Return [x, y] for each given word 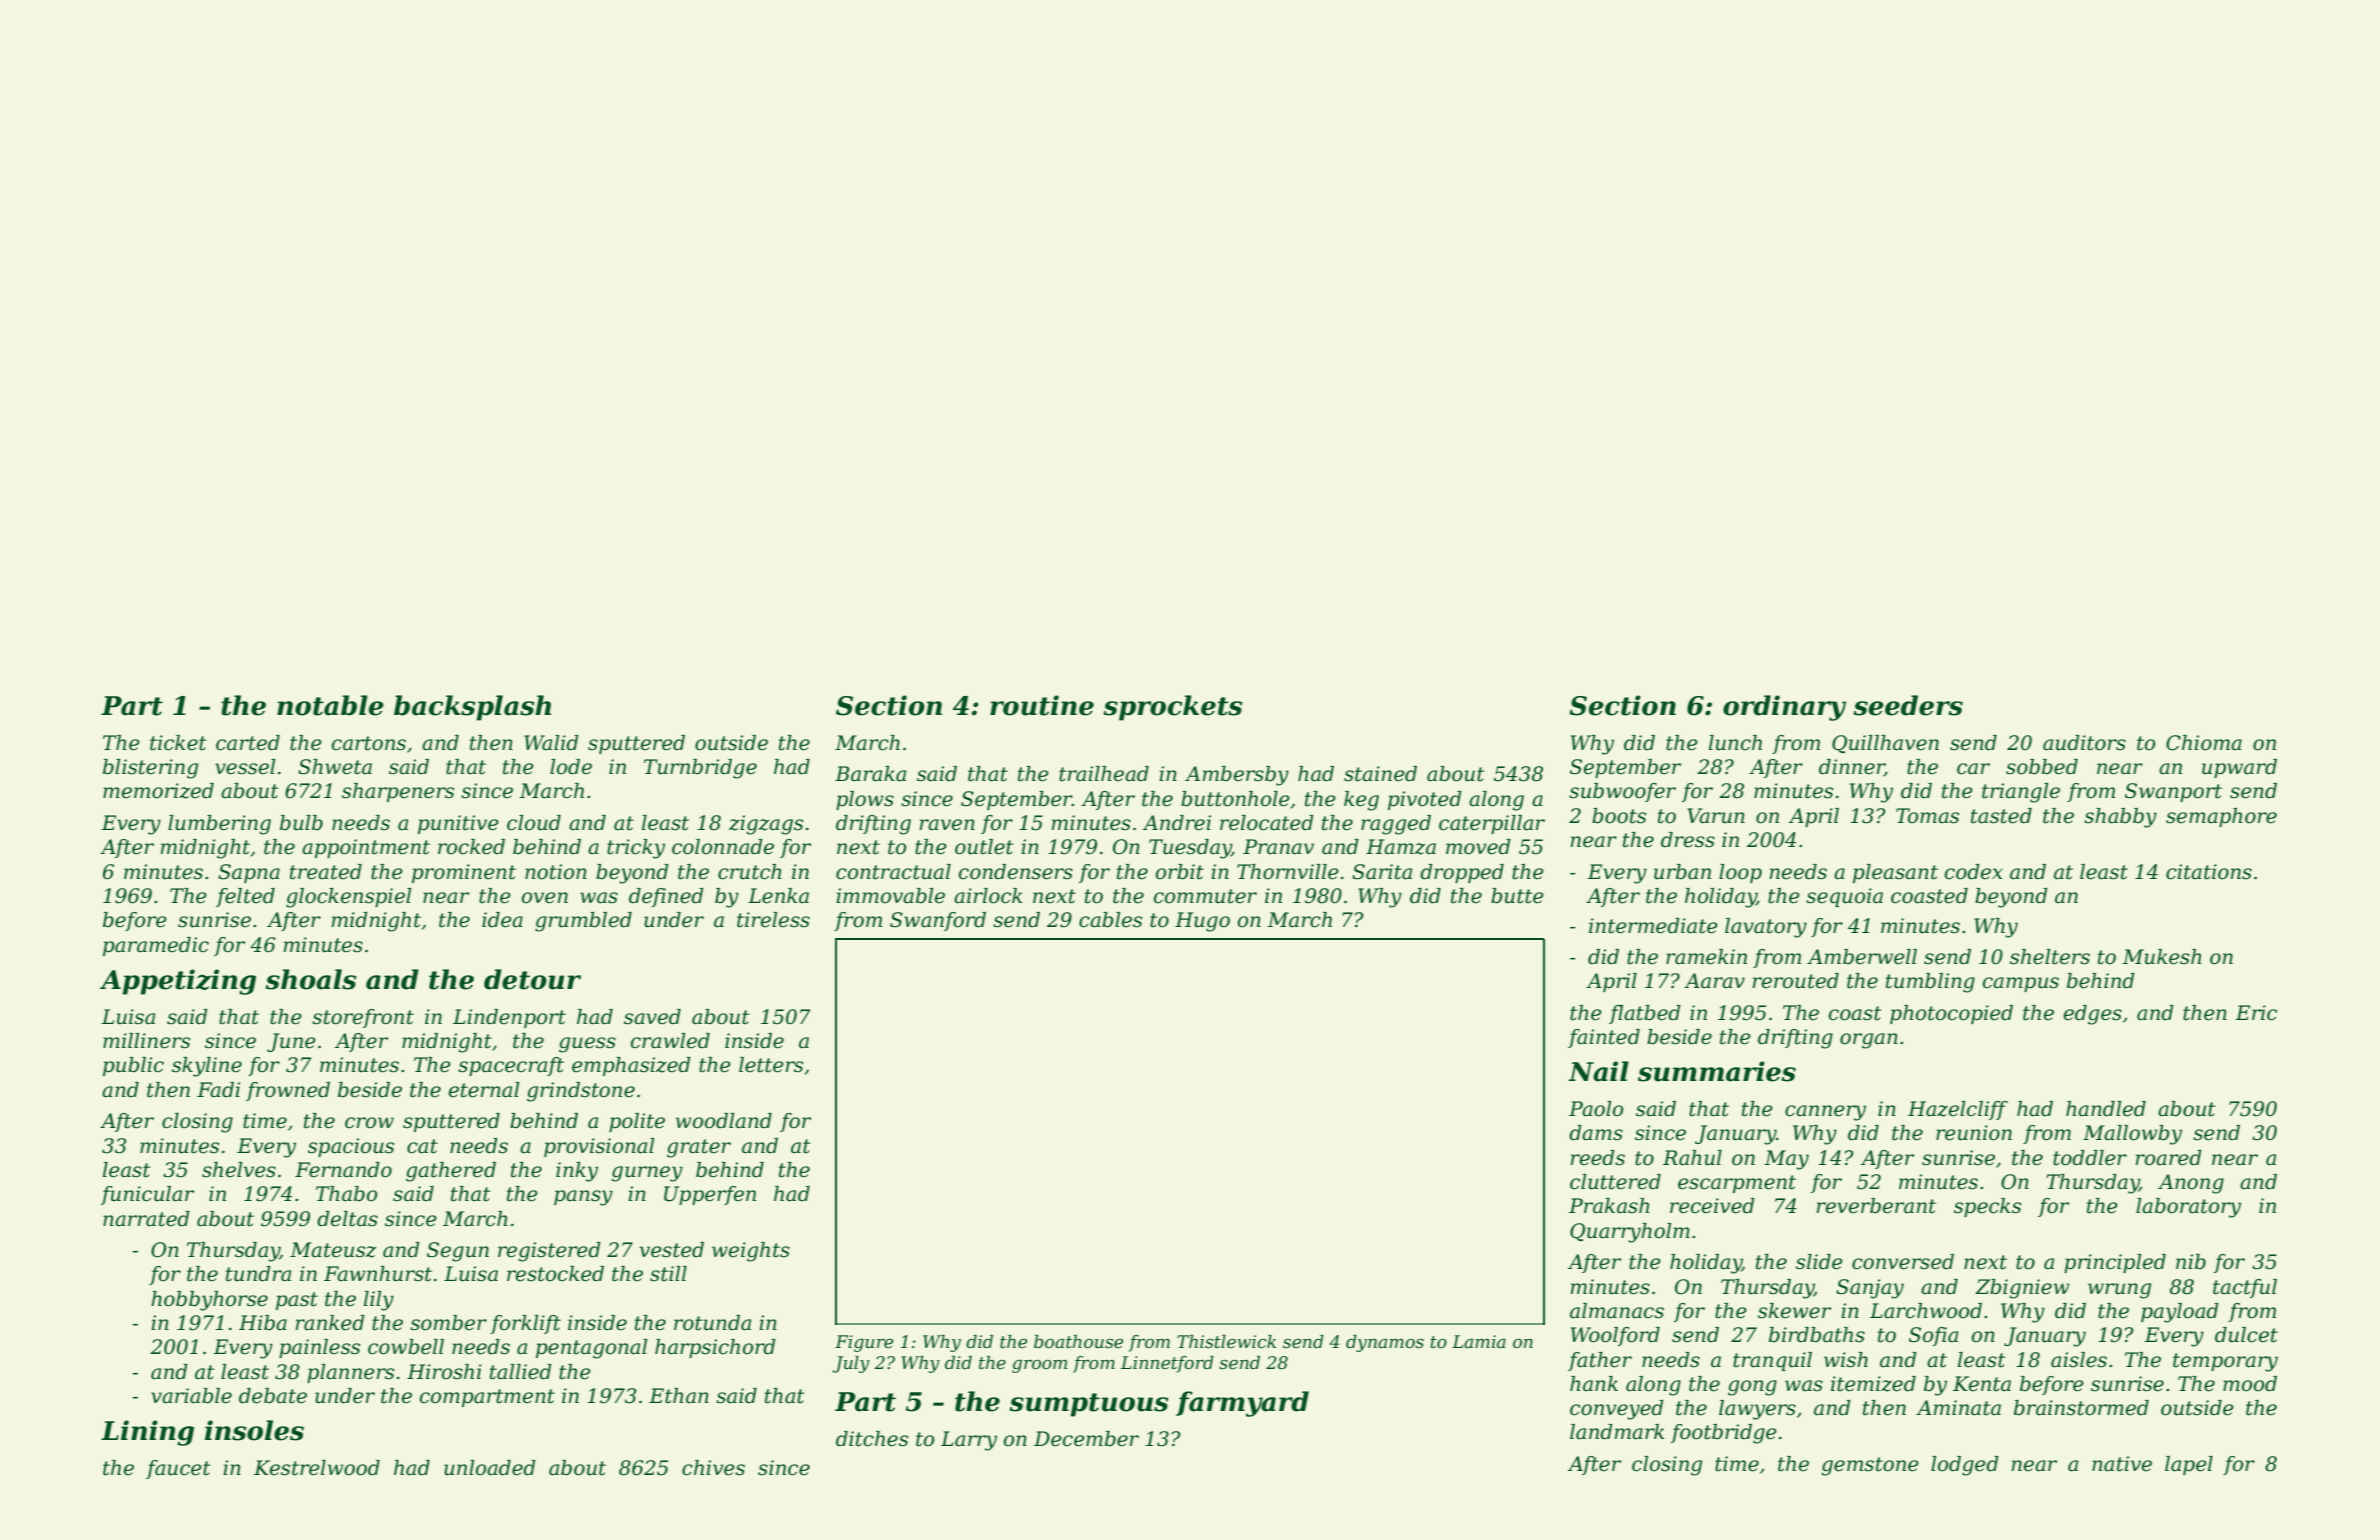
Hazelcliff [1958, 1110]
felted [245, 897]
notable [330, 705]
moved [1478, 847]
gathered [451, 1172]
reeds [1597, 1158]
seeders [1908, 705]
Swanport [2173, 792]
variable [191, 1396]
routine [1042, 705]
